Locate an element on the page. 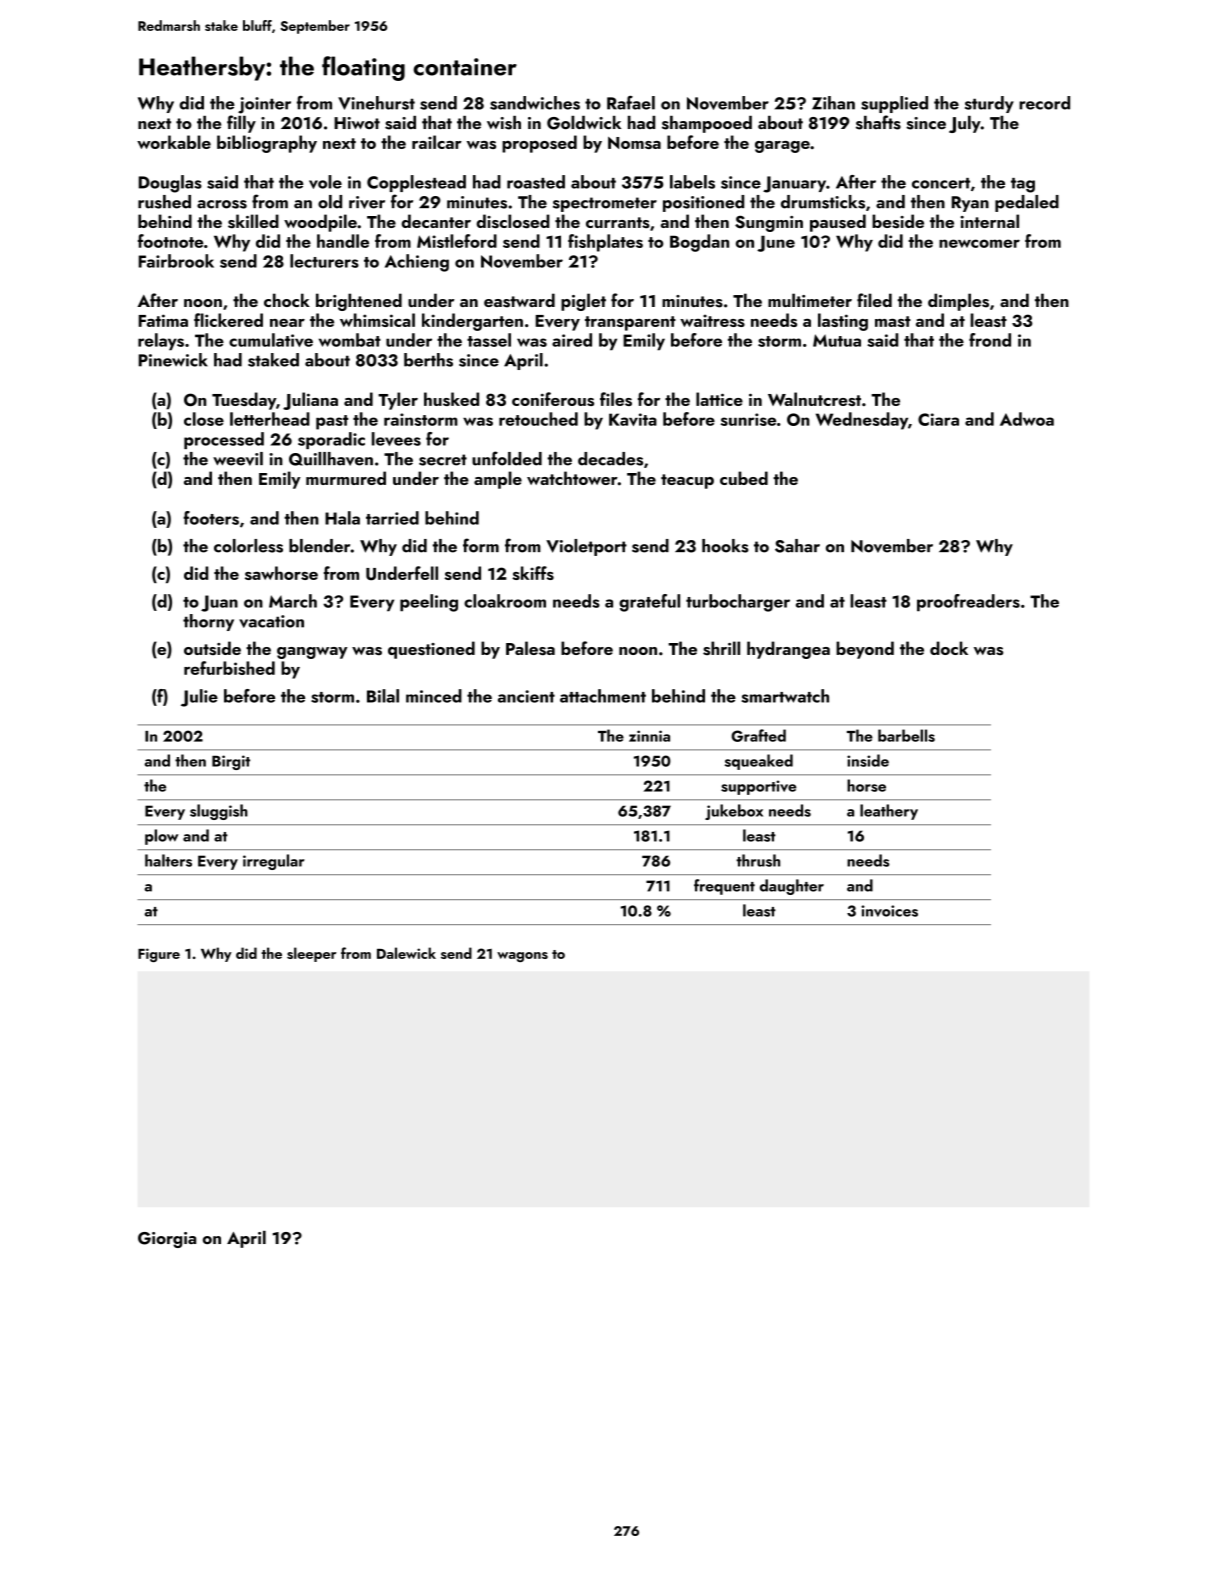  supplied is located at coordinates (894, 104).
